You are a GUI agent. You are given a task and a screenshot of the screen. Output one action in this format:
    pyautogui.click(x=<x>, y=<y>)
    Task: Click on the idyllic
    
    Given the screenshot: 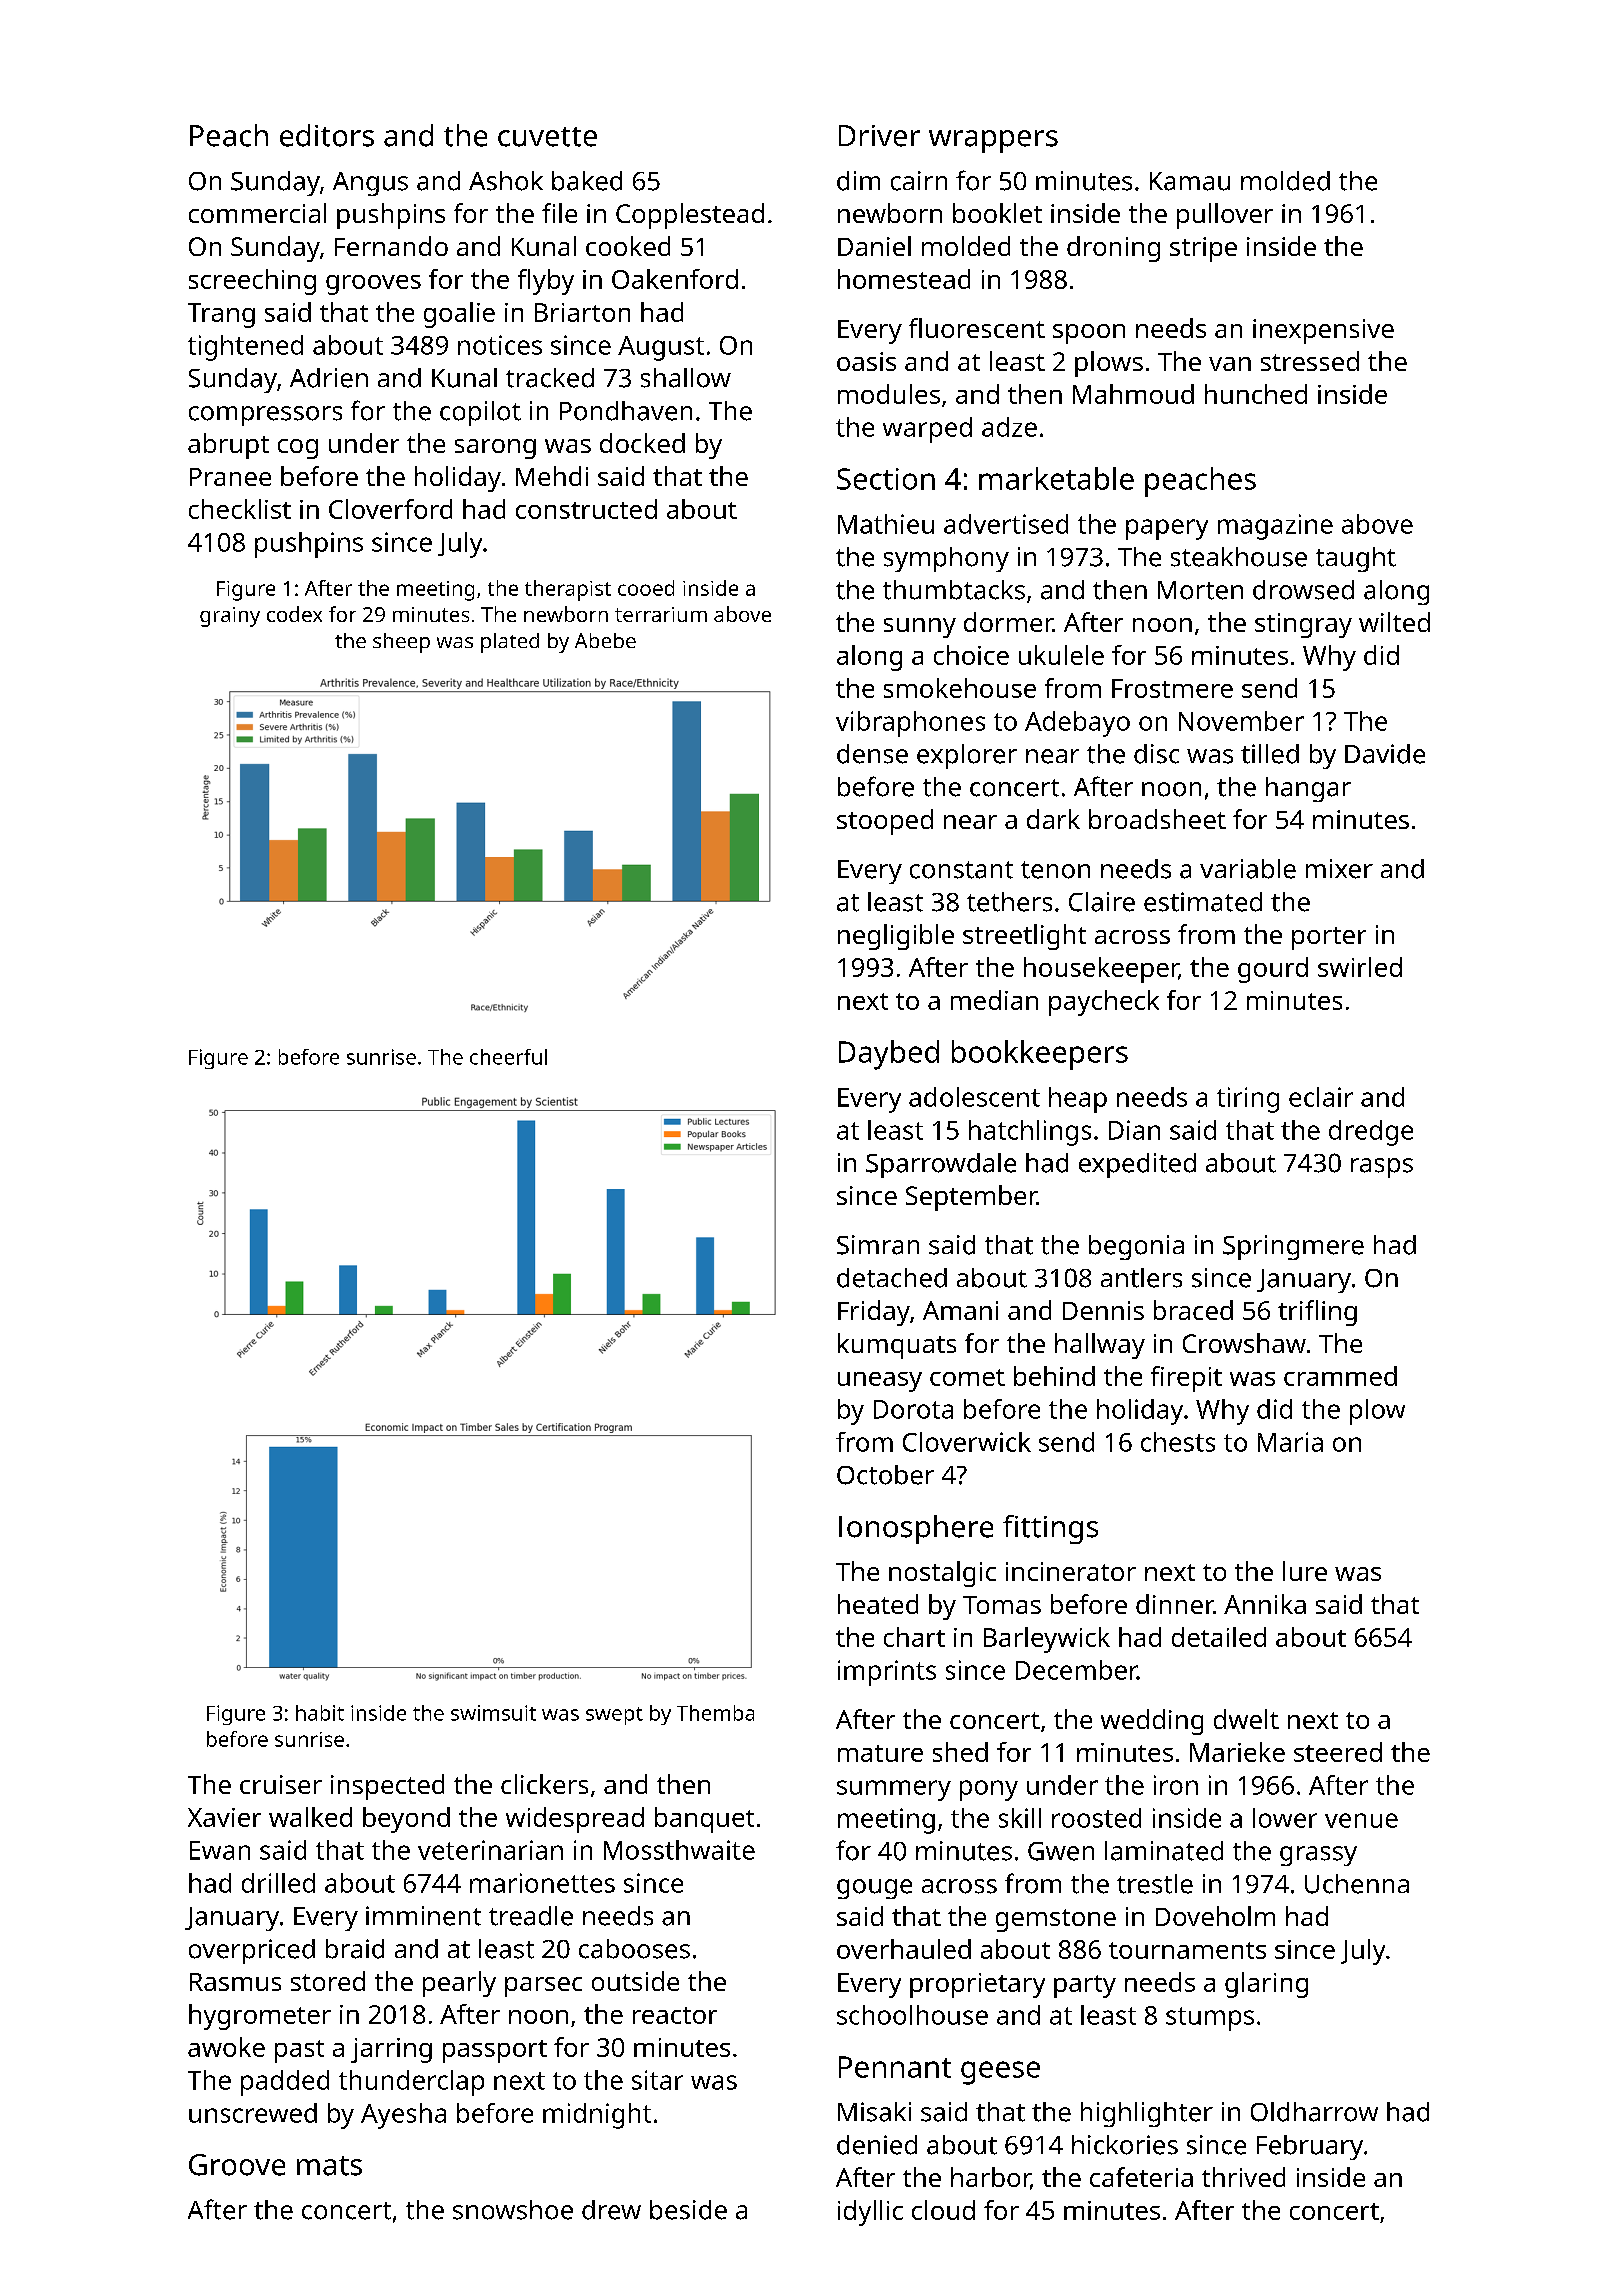 What is the action you would take?
    pyautogui.click(x=870, y=2213)
